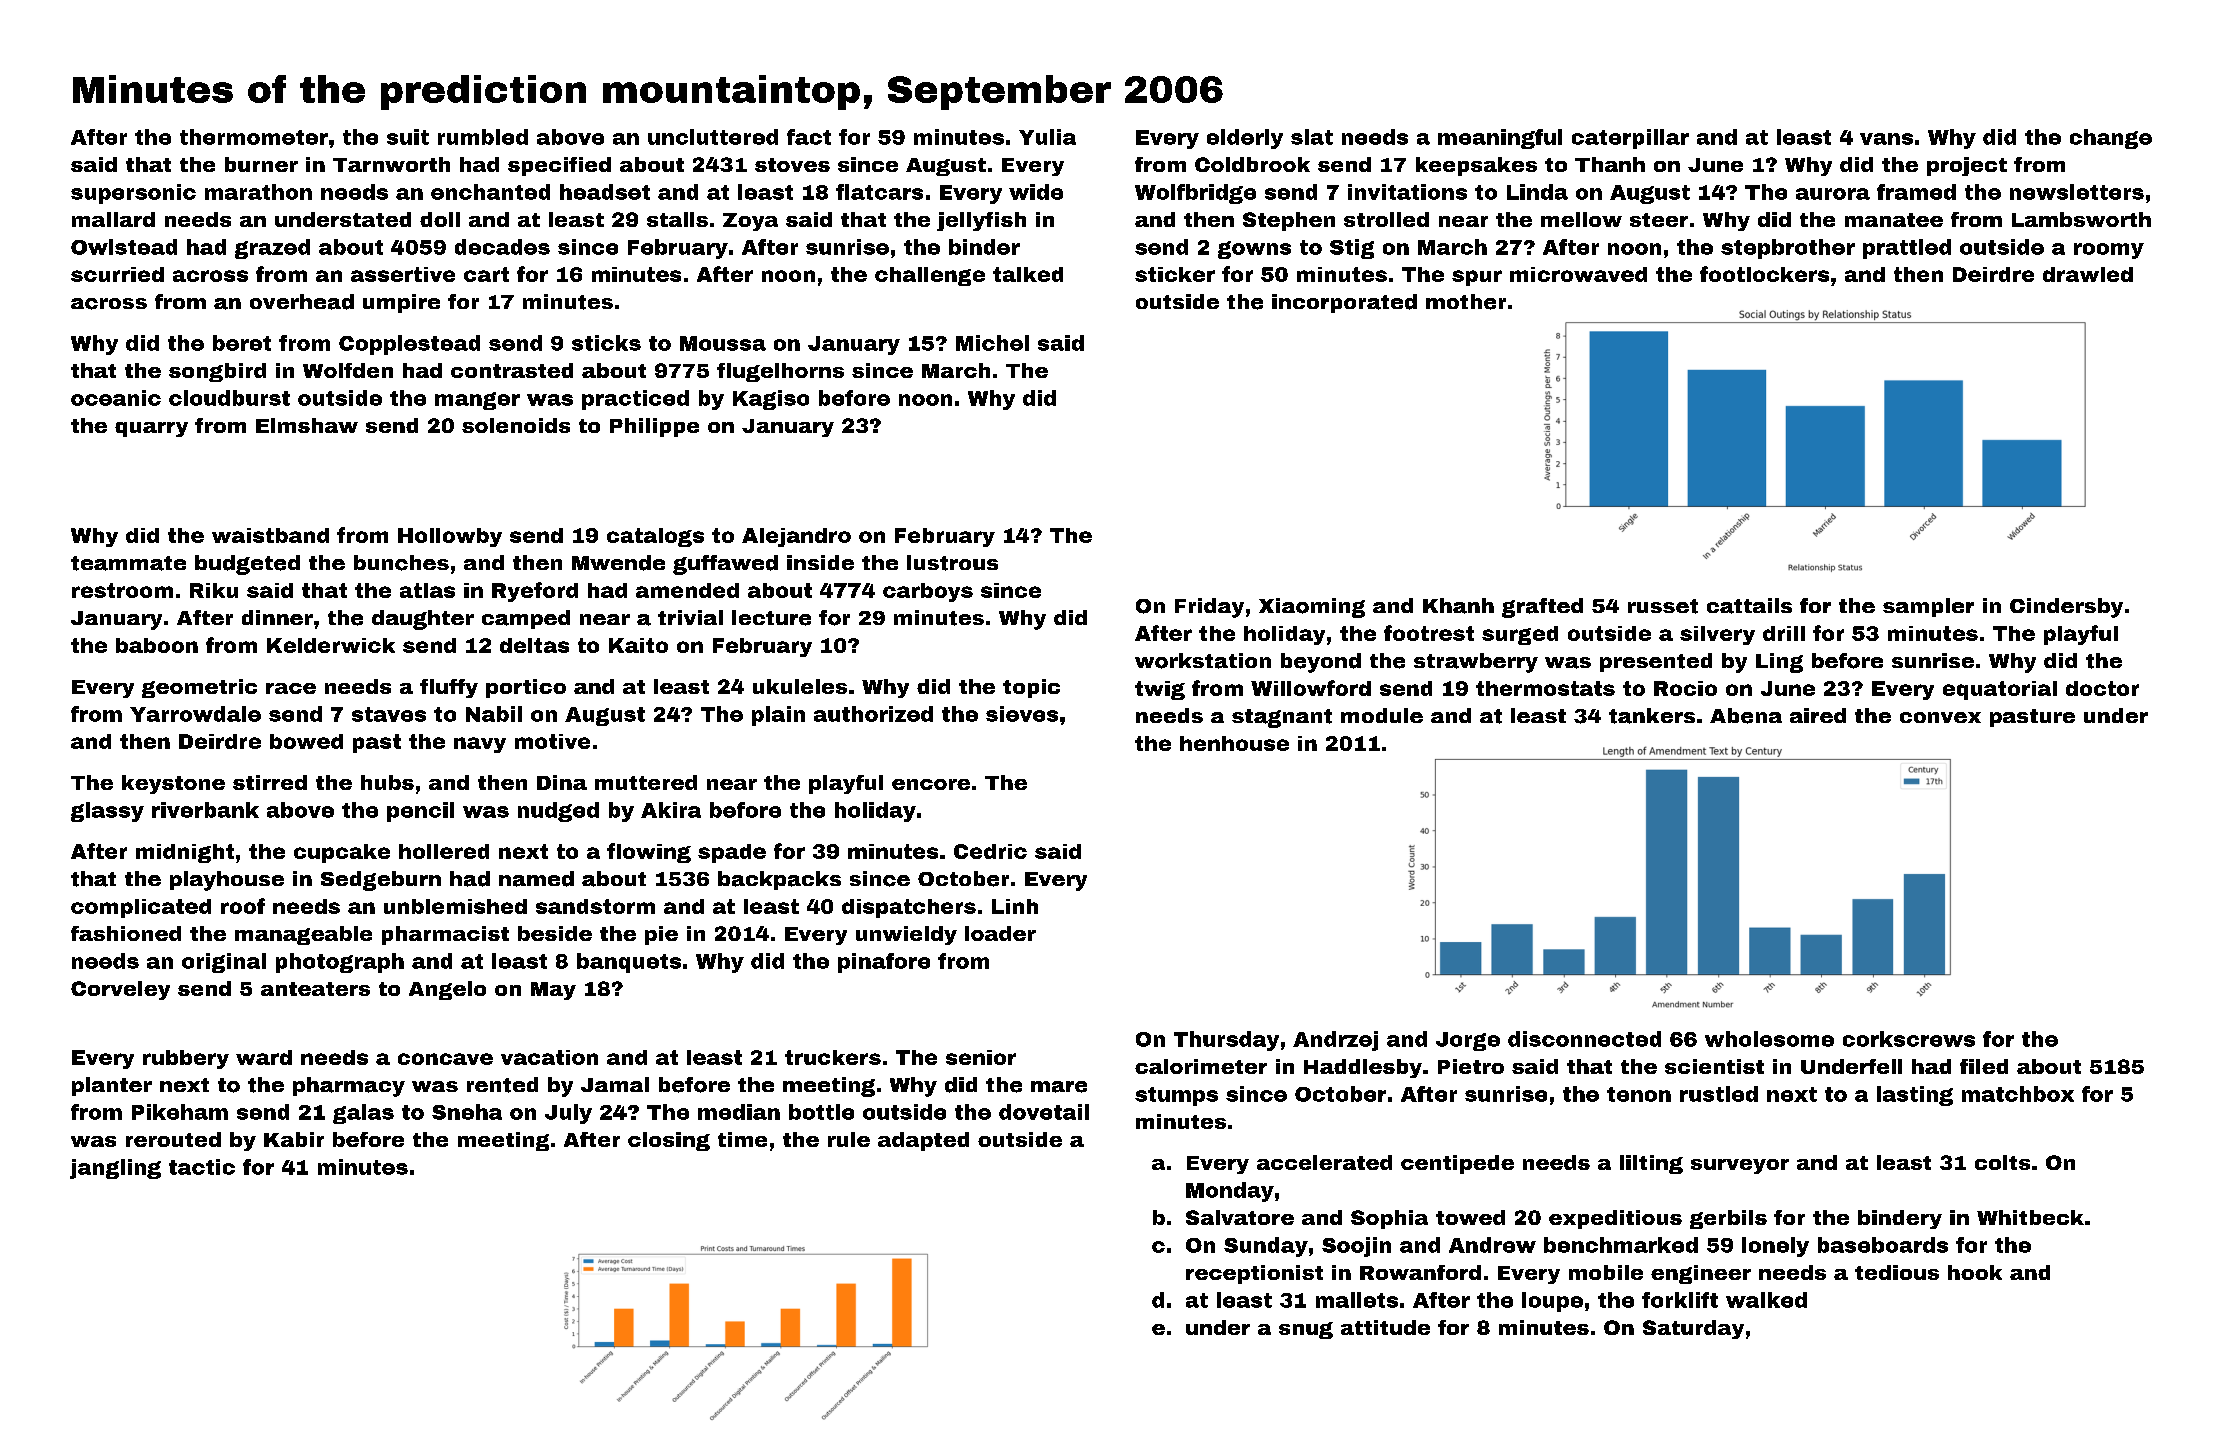 The image size is (2232, 1444). What do you see at coordinates (2077, 192) in the screenshot?
I see `newsletters` at bounding box center [2077, 192].
